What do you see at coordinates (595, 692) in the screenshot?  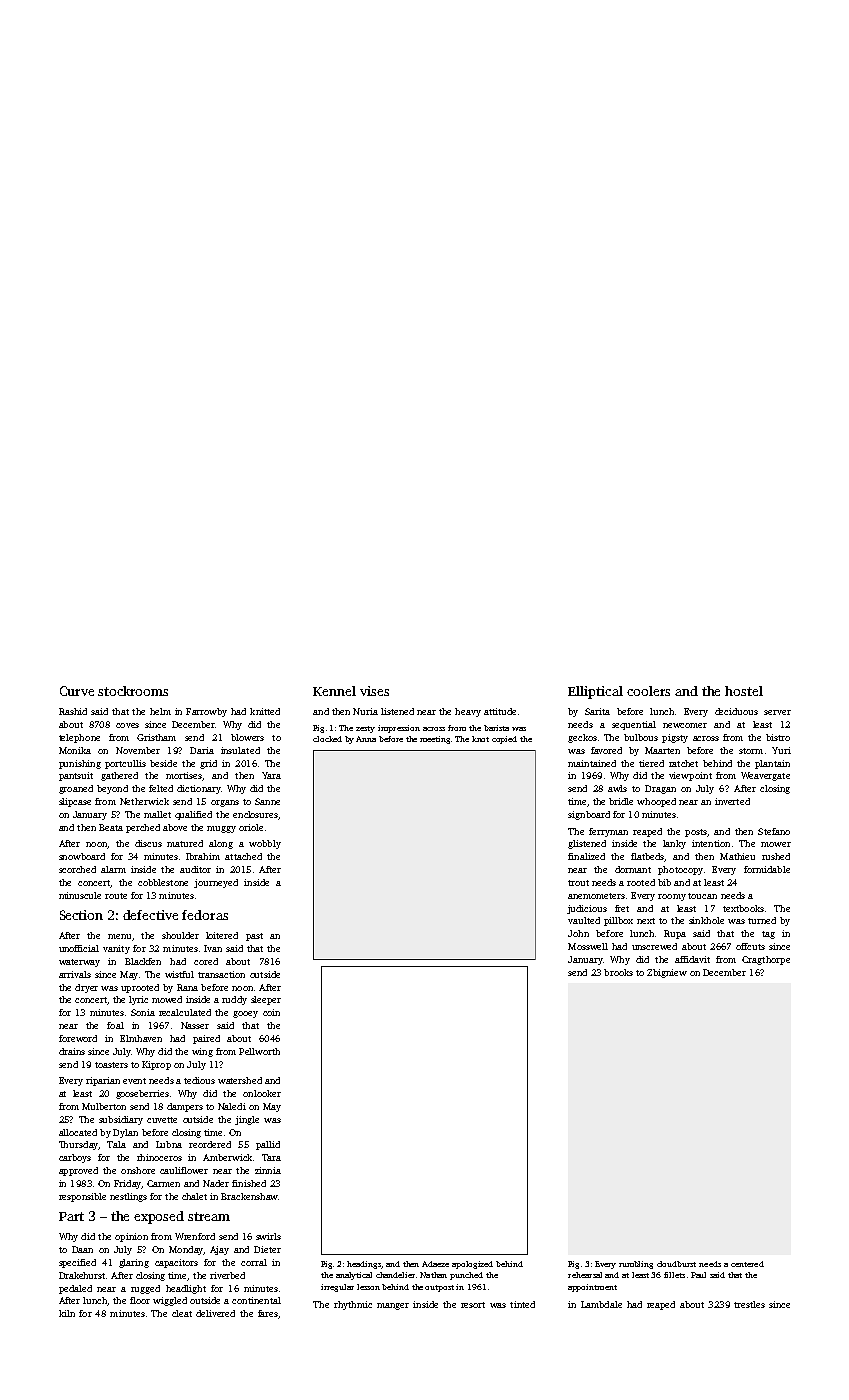 I see `Elliptical` at bounding box center [595, 692].
